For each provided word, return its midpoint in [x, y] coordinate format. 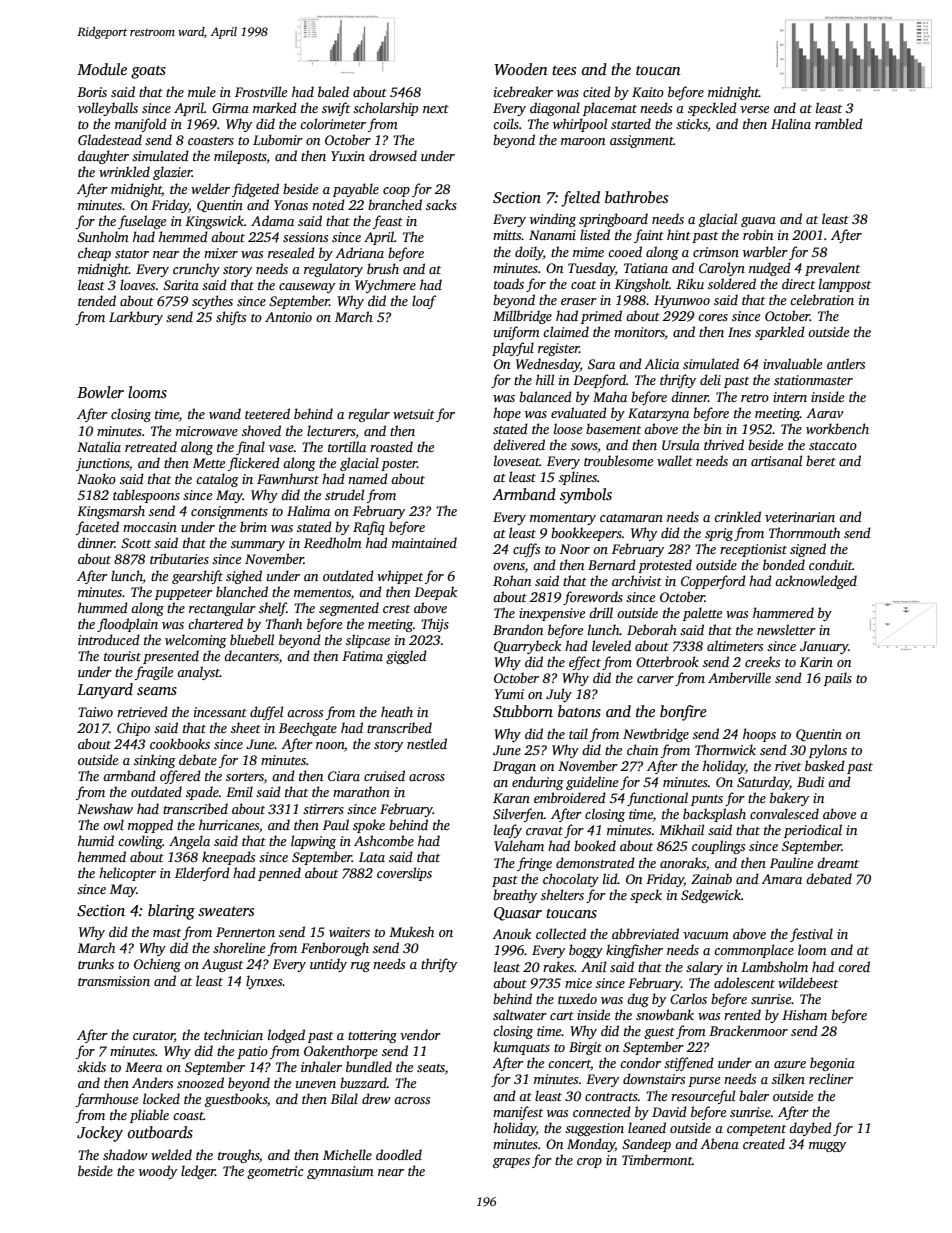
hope [507, 414]
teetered [267, 413]
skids [91, 1066]
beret [821, 460]
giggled [406, 657]
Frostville [261, 91]
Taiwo [95, 712]
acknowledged [816, 582]
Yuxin [348, 156]
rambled [839, 123]
